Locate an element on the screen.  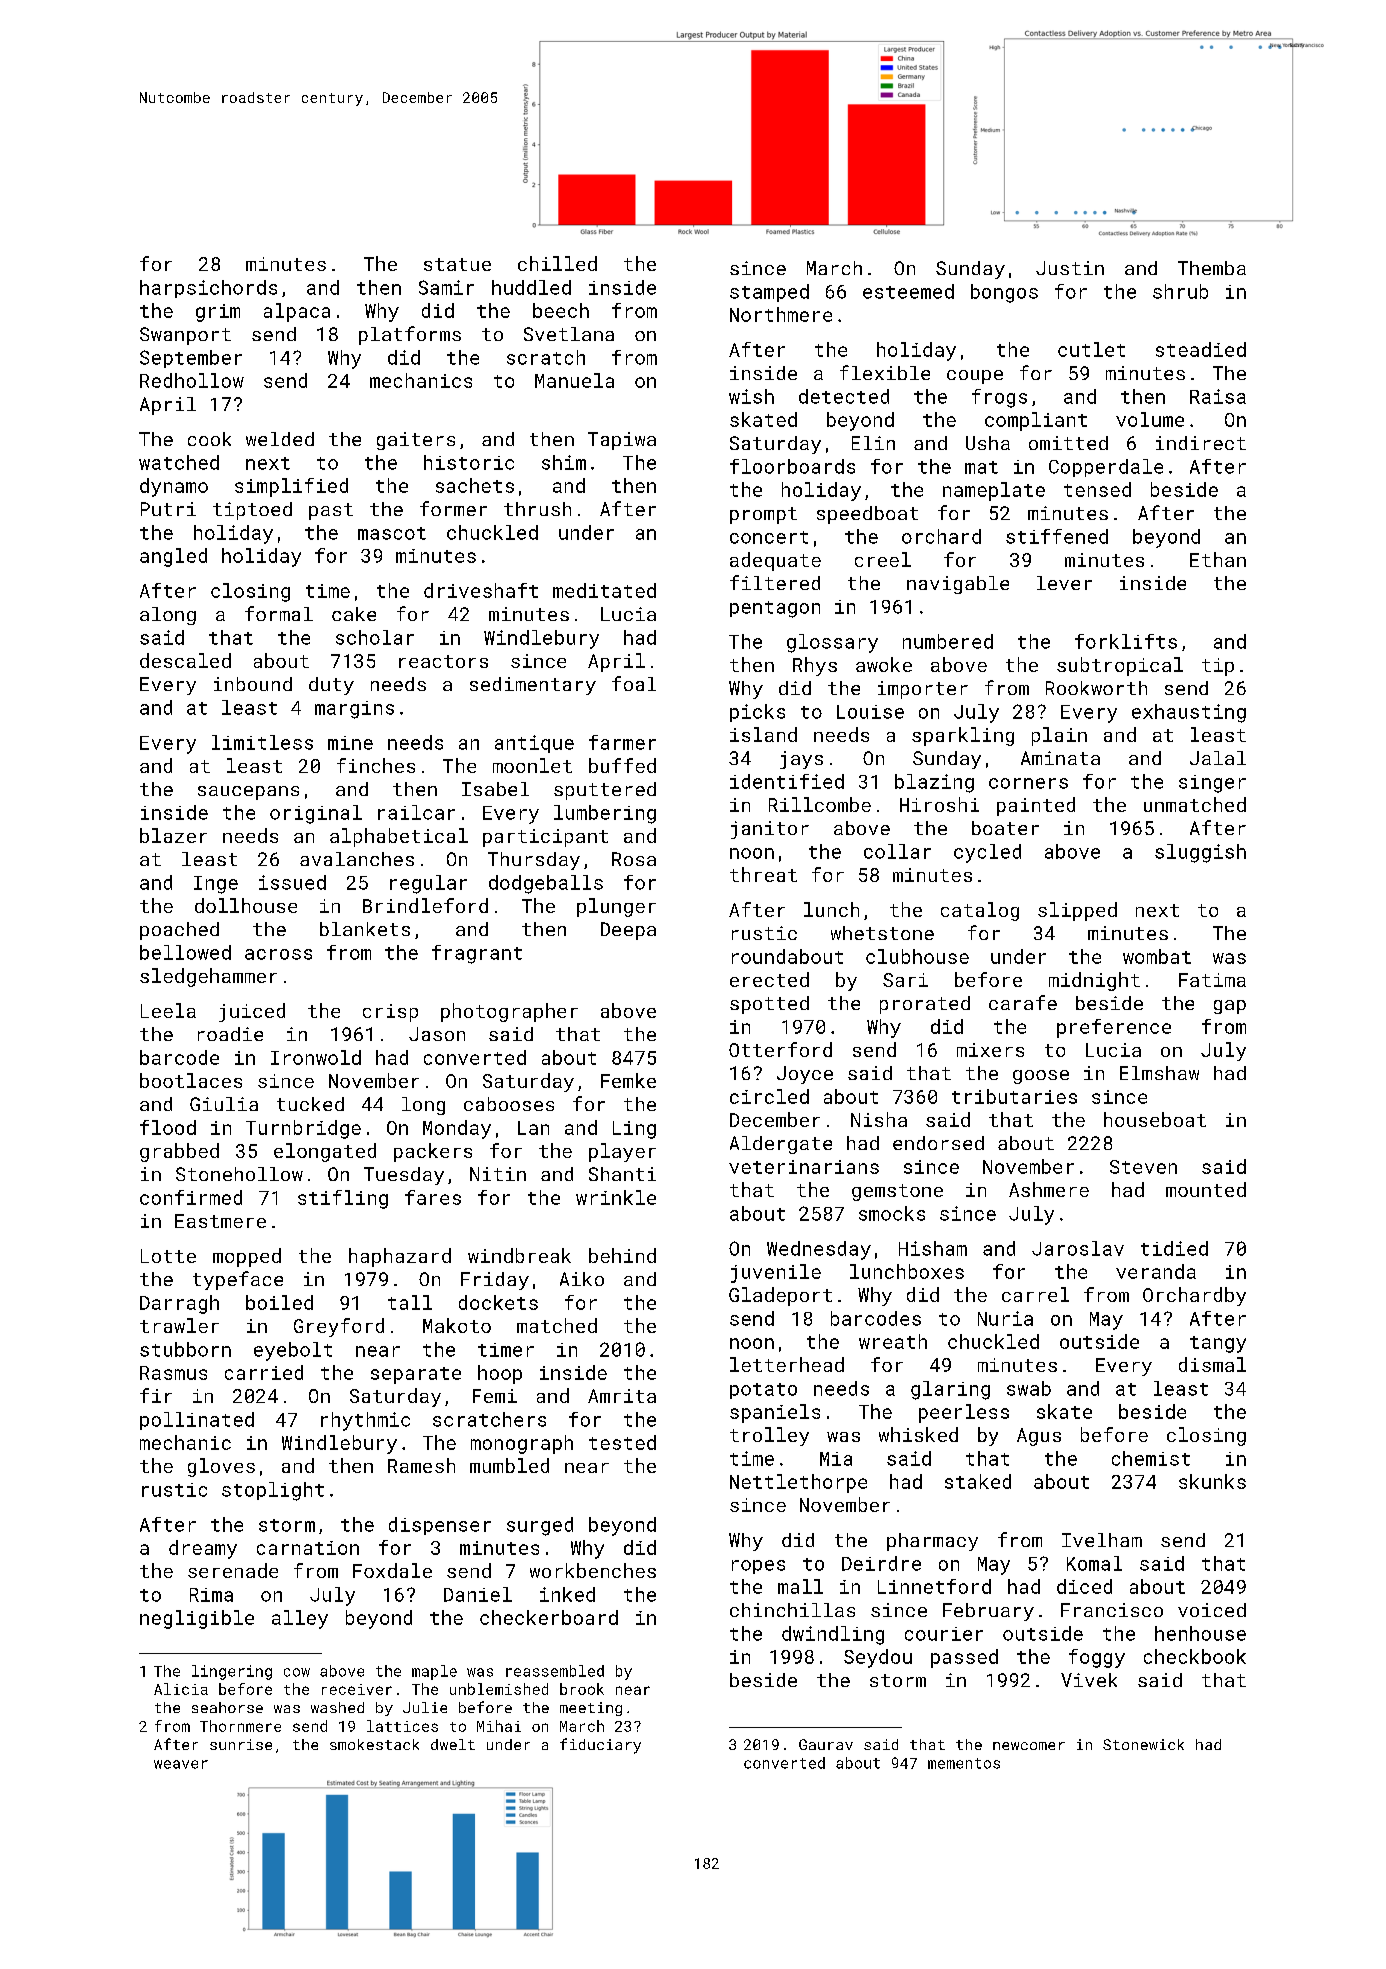
mementos is located at coordinates (964, 1763).
